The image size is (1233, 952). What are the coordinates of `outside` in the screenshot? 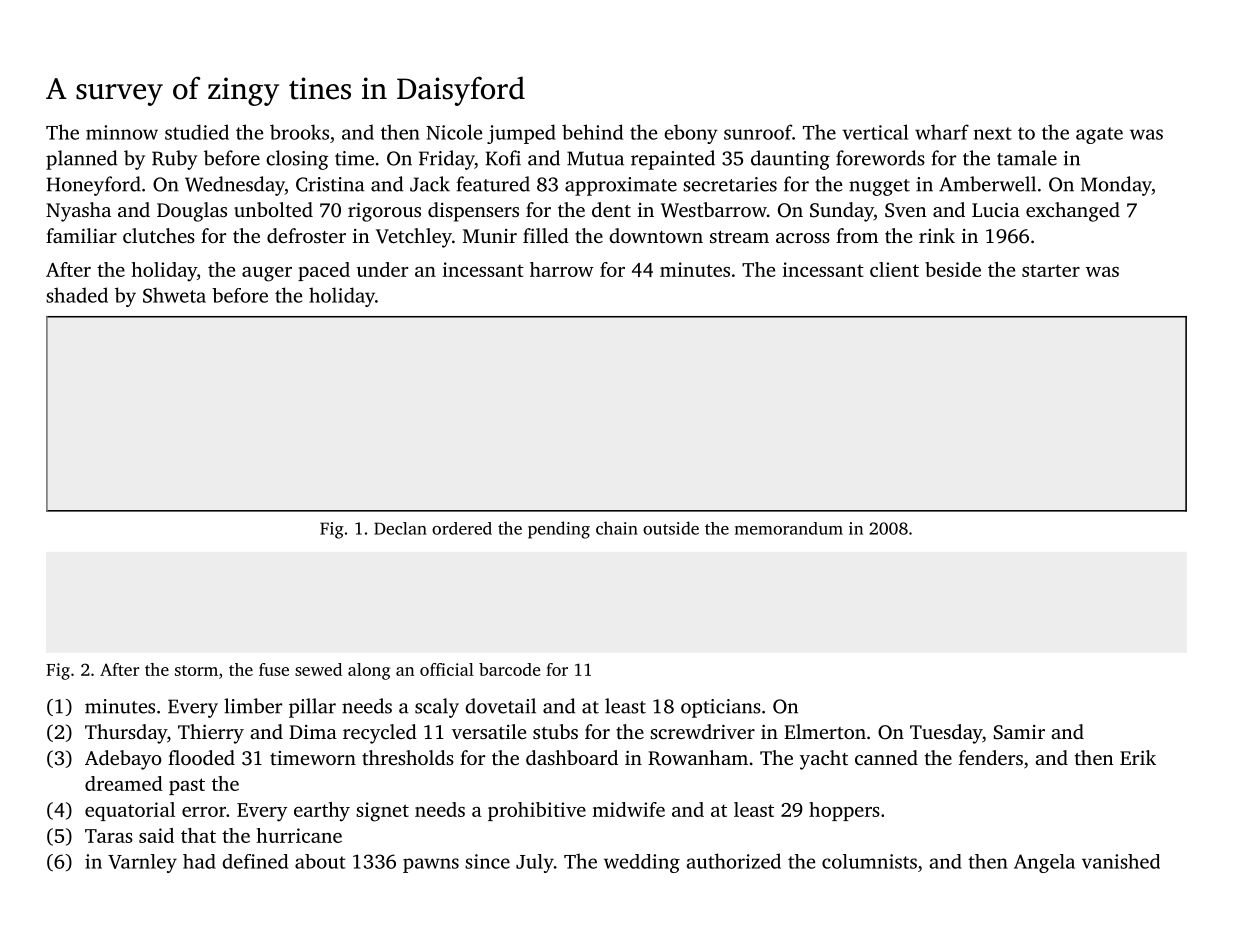 It's located at (671, 528).
